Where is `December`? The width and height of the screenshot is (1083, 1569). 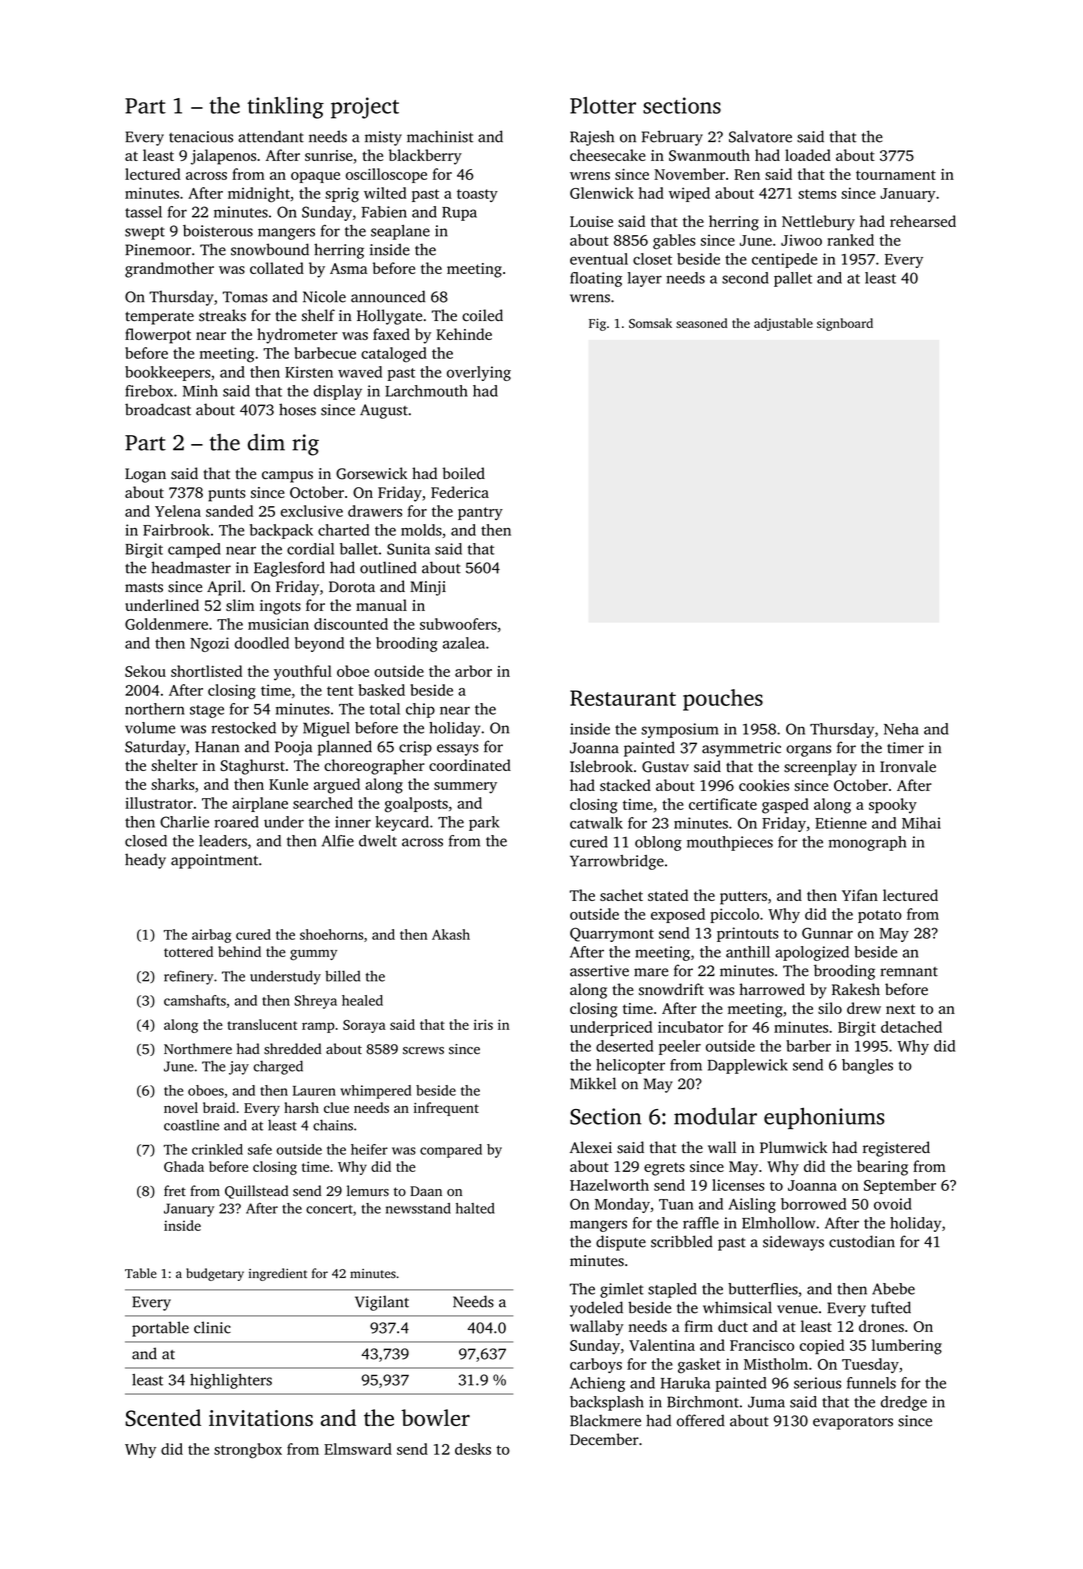 December is located at coordinates (604, 1439).
